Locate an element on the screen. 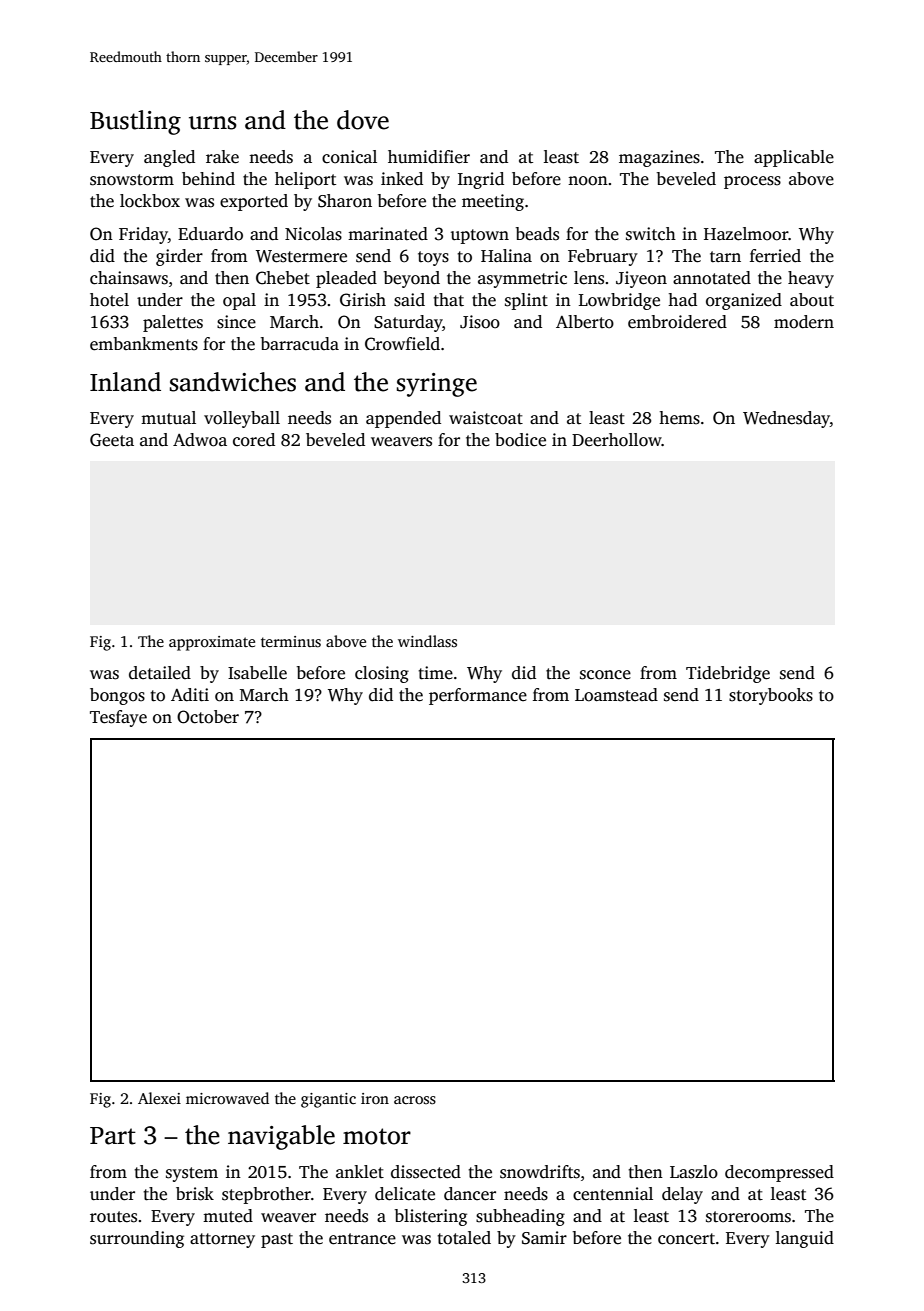 The height and width of the screenshot is (1311, 924). snowdrifts is located at coordinates (540, 1172).
